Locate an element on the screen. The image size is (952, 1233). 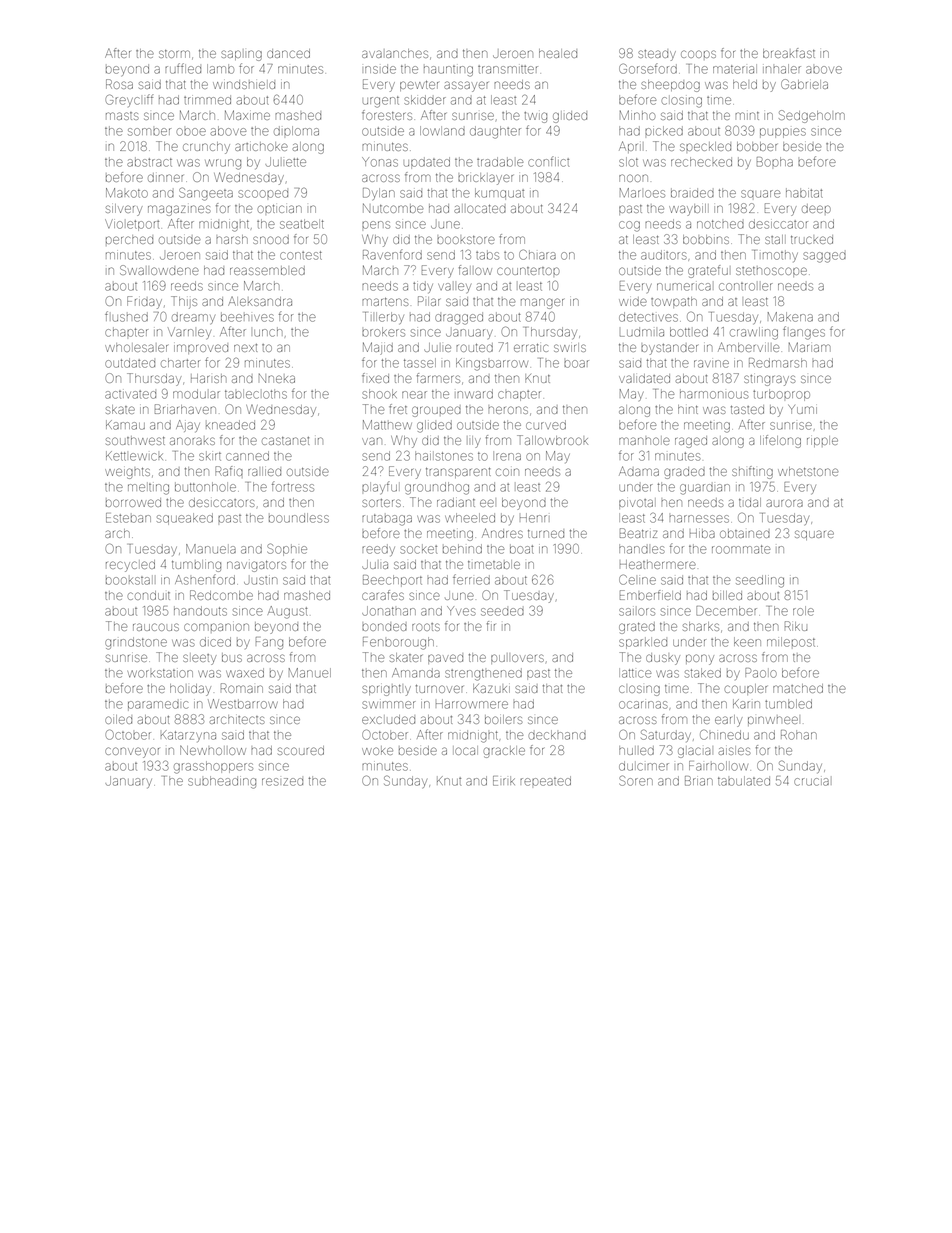
repeated is located at coordinates (545, 781).
